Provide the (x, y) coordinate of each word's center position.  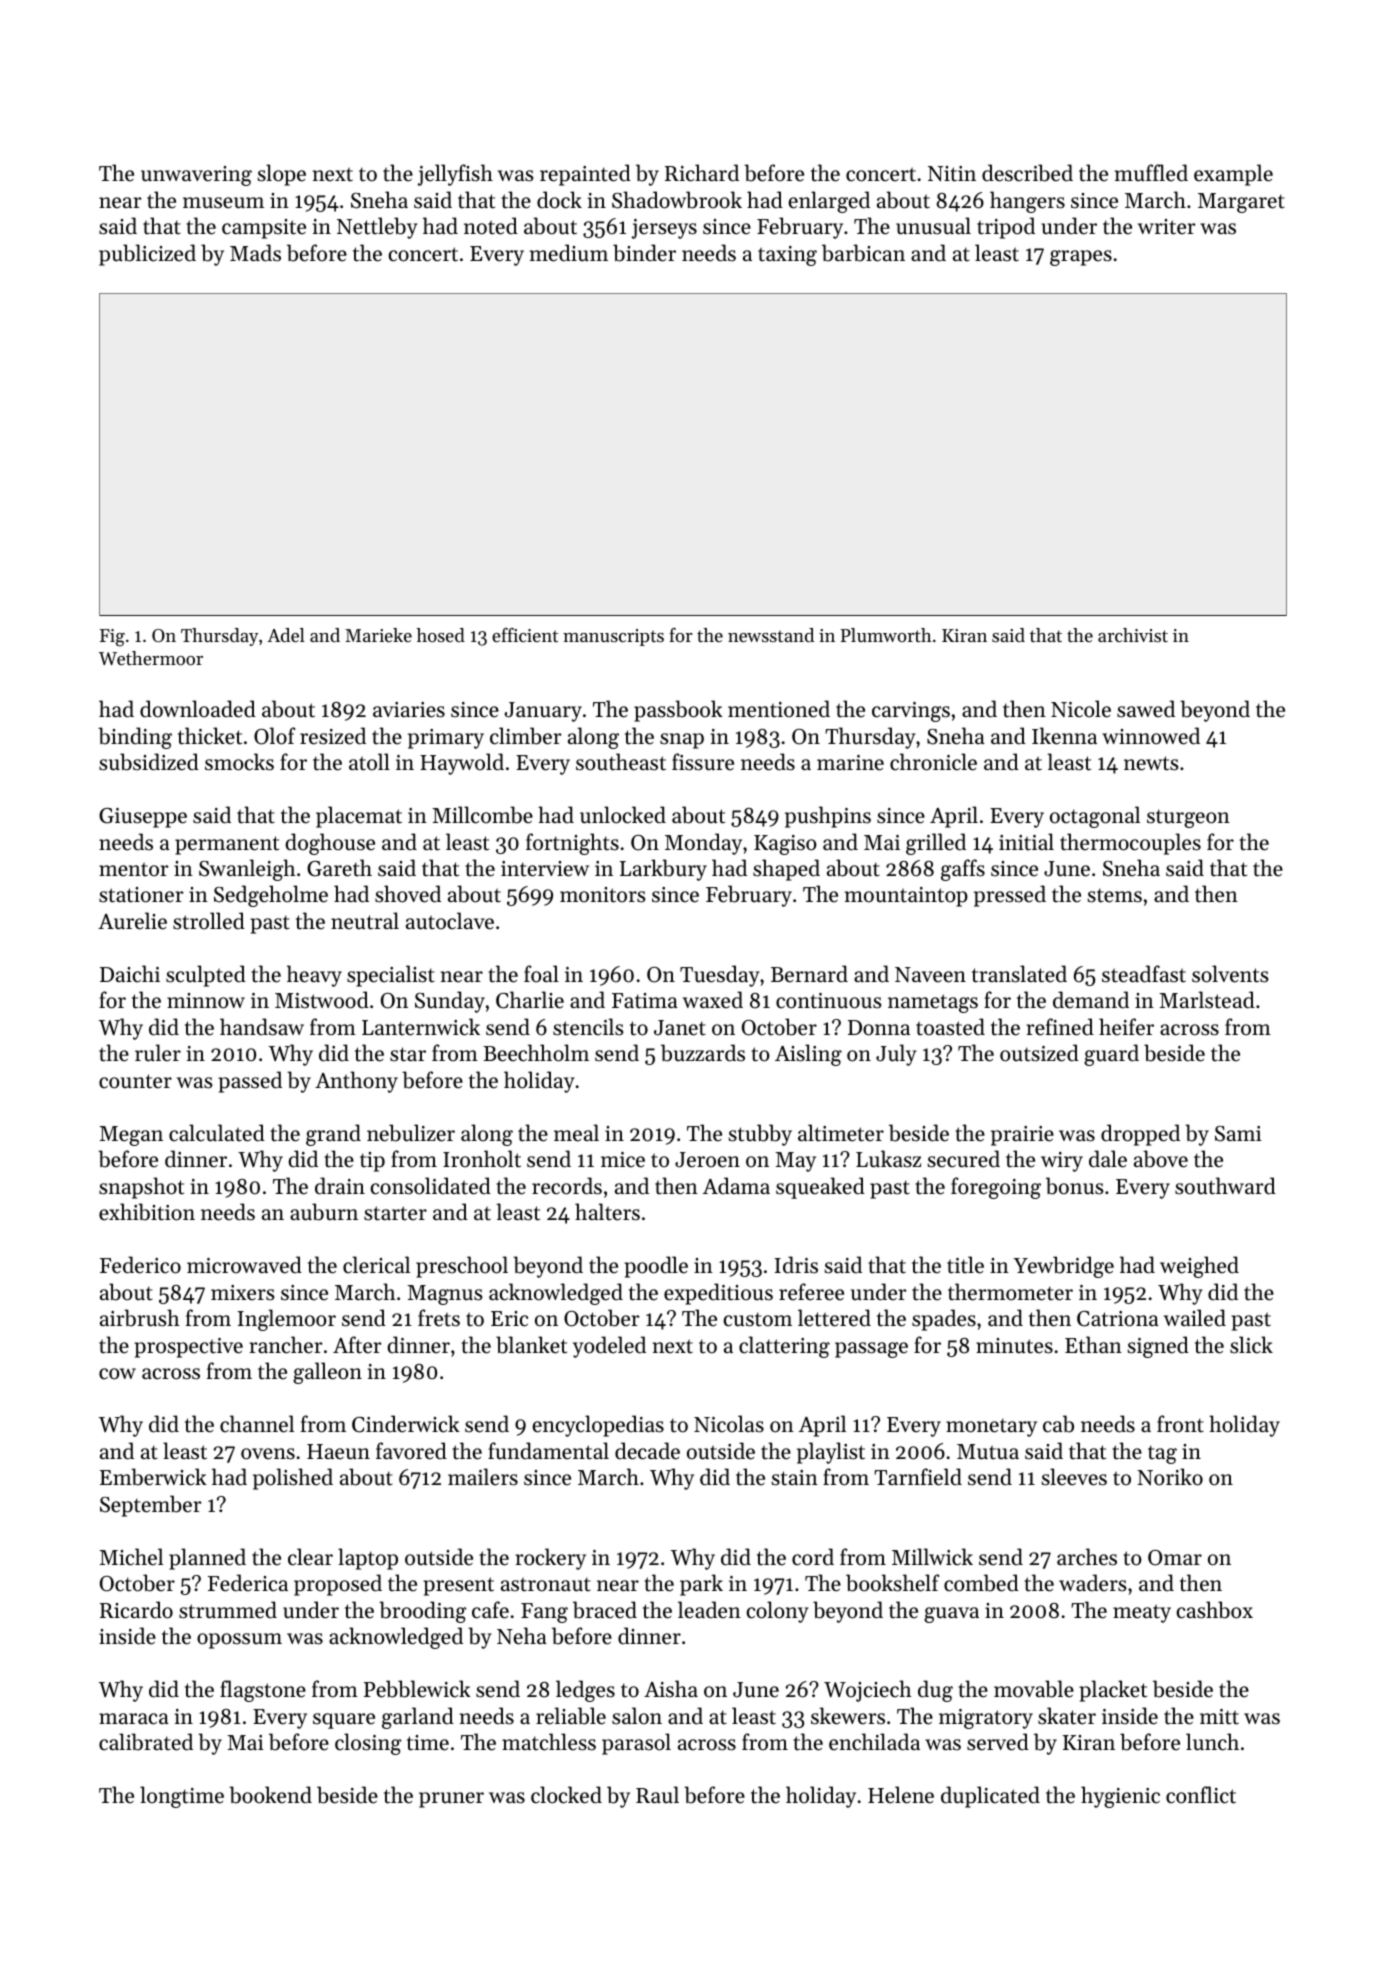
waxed (713, 1000)
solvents (1230, 974)
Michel (131, 1557)
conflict (1201, 1795)
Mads (255, 253)
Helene (901, 1795)
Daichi (130, 974)
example (1233, 175)
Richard (702, 173)
